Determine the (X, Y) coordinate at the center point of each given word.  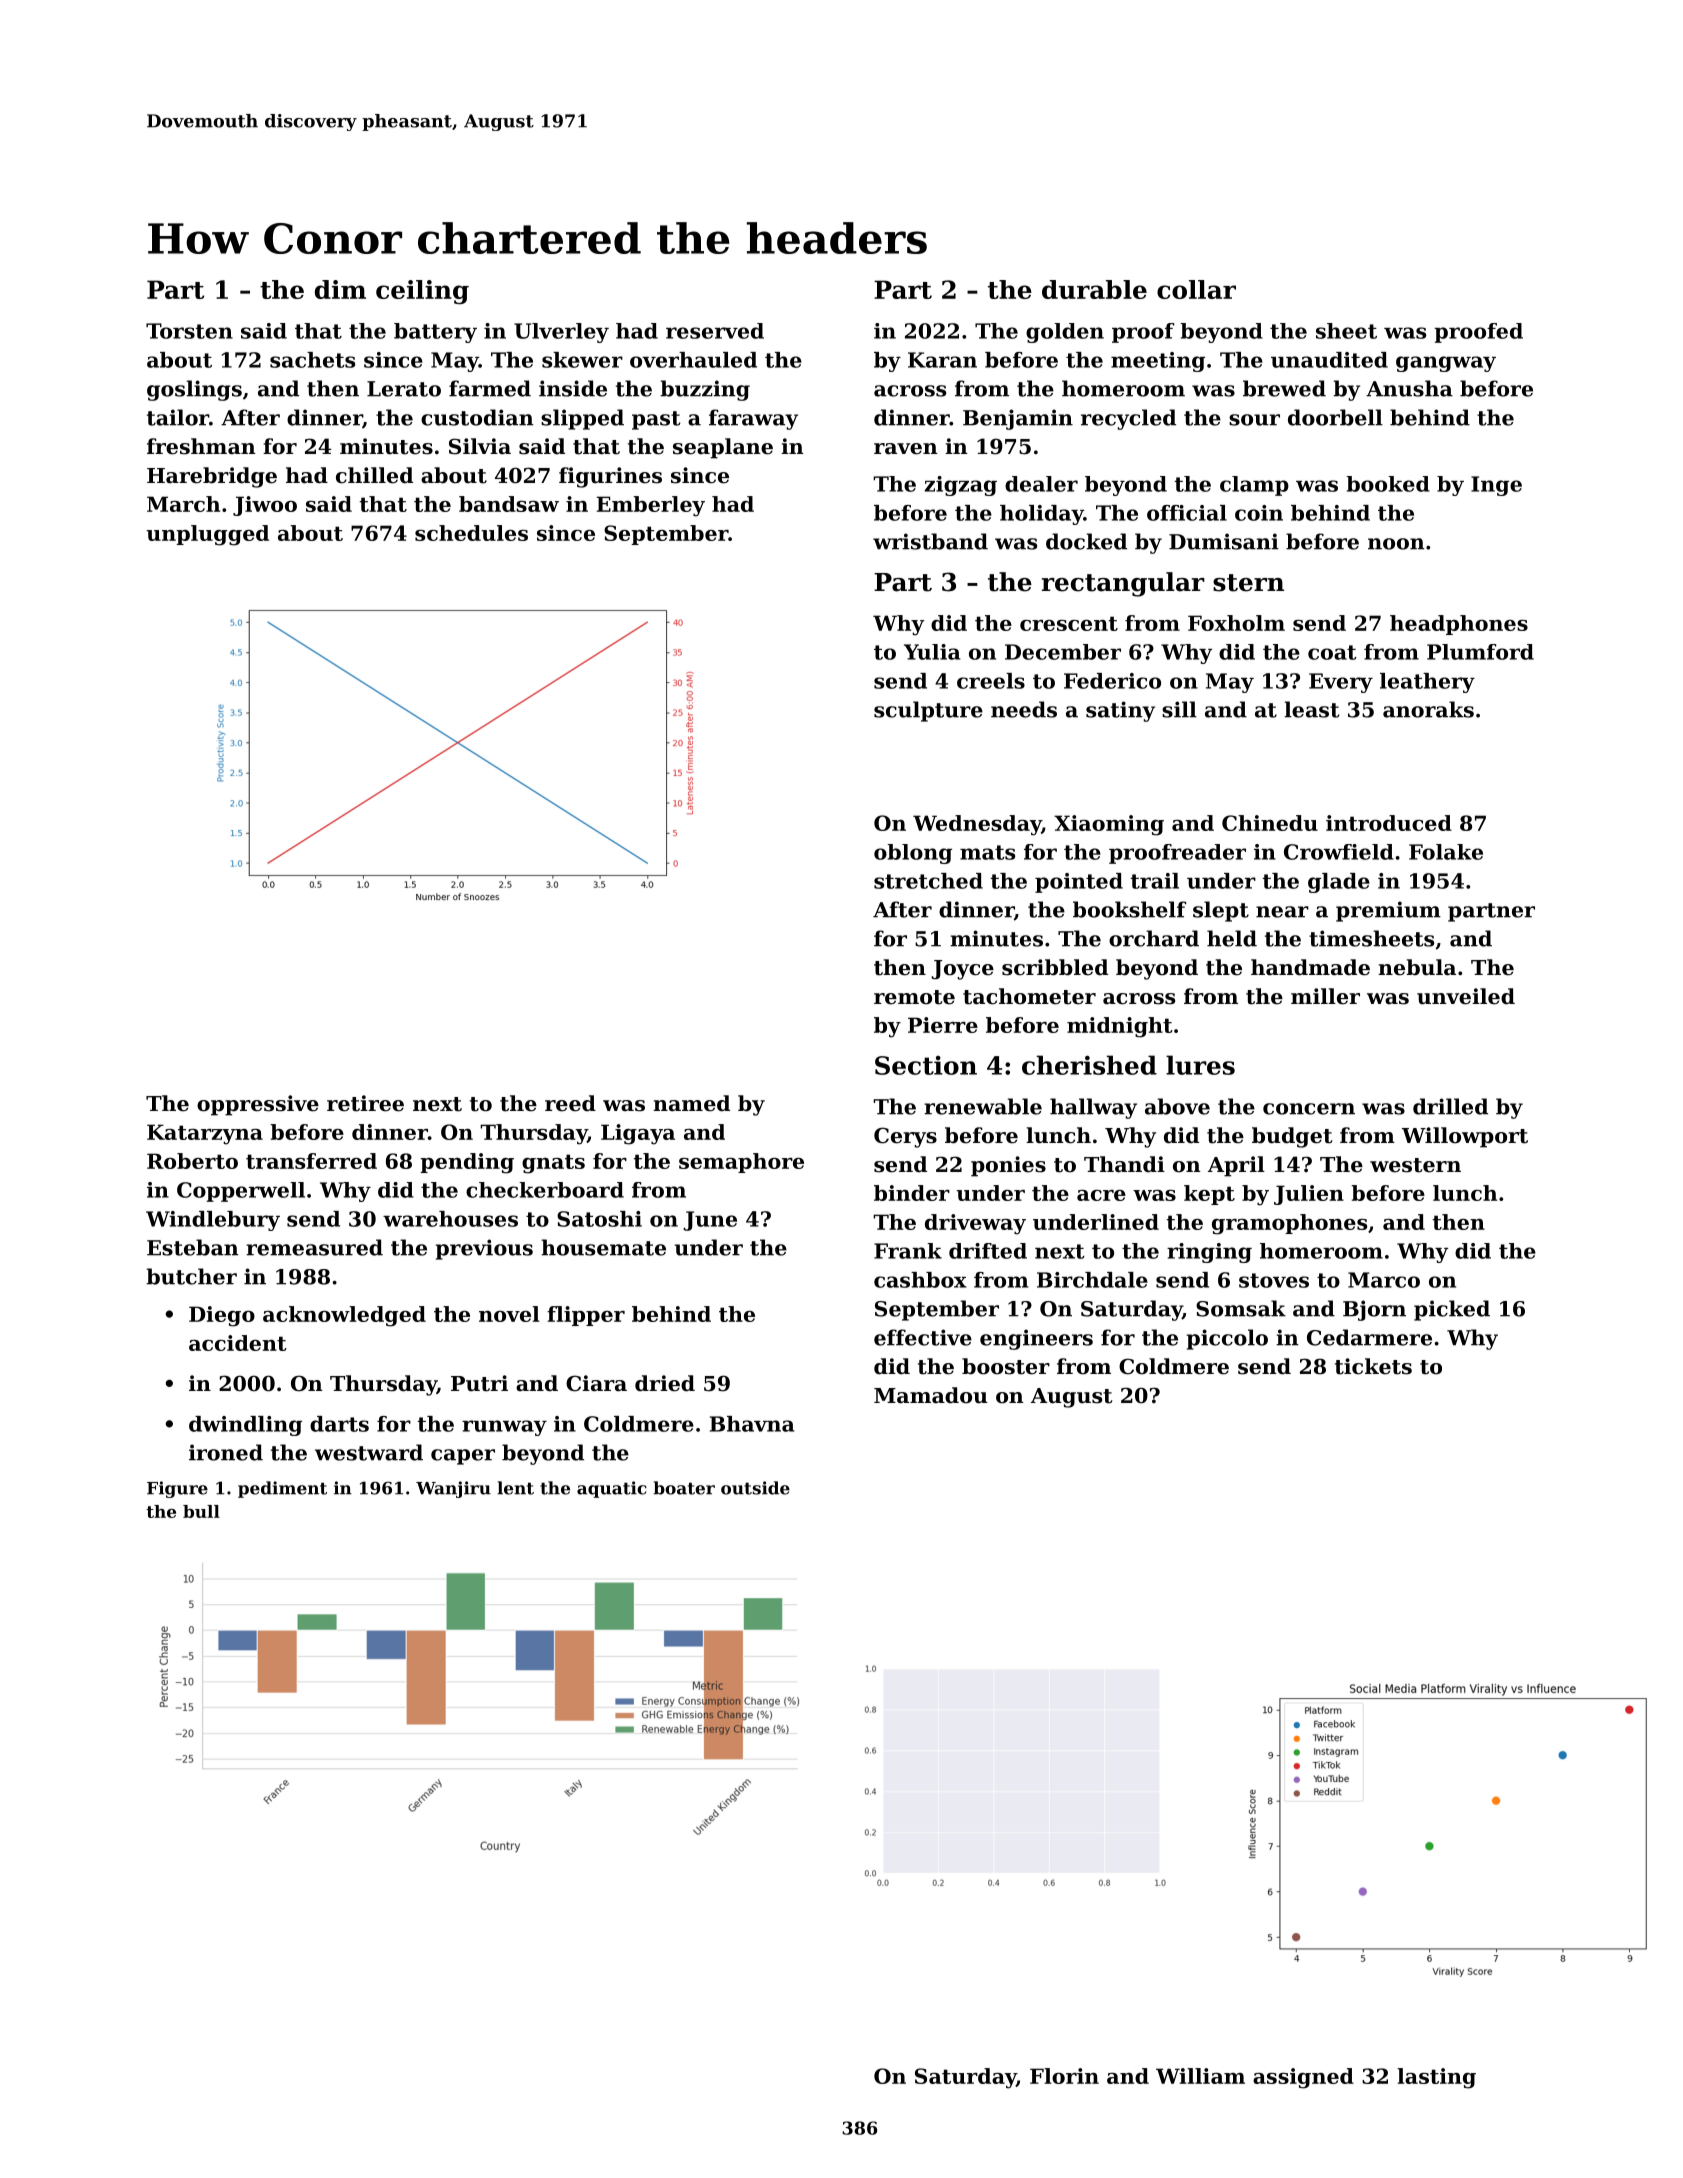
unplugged (207, 535)
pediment (282, 1489)
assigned (1303, 2078)
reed (570, 1103)
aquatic (612, 1489)
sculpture (928, 711)
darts (339, 1424)
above (1177, 1106)
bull (201, 1511)
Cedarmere (1369, 1337)
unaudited (1329, 360)
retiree (365, 1103)
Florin (1064, 2076)
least (1312, 709)
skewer (582, 360)
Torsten (189, 331)
